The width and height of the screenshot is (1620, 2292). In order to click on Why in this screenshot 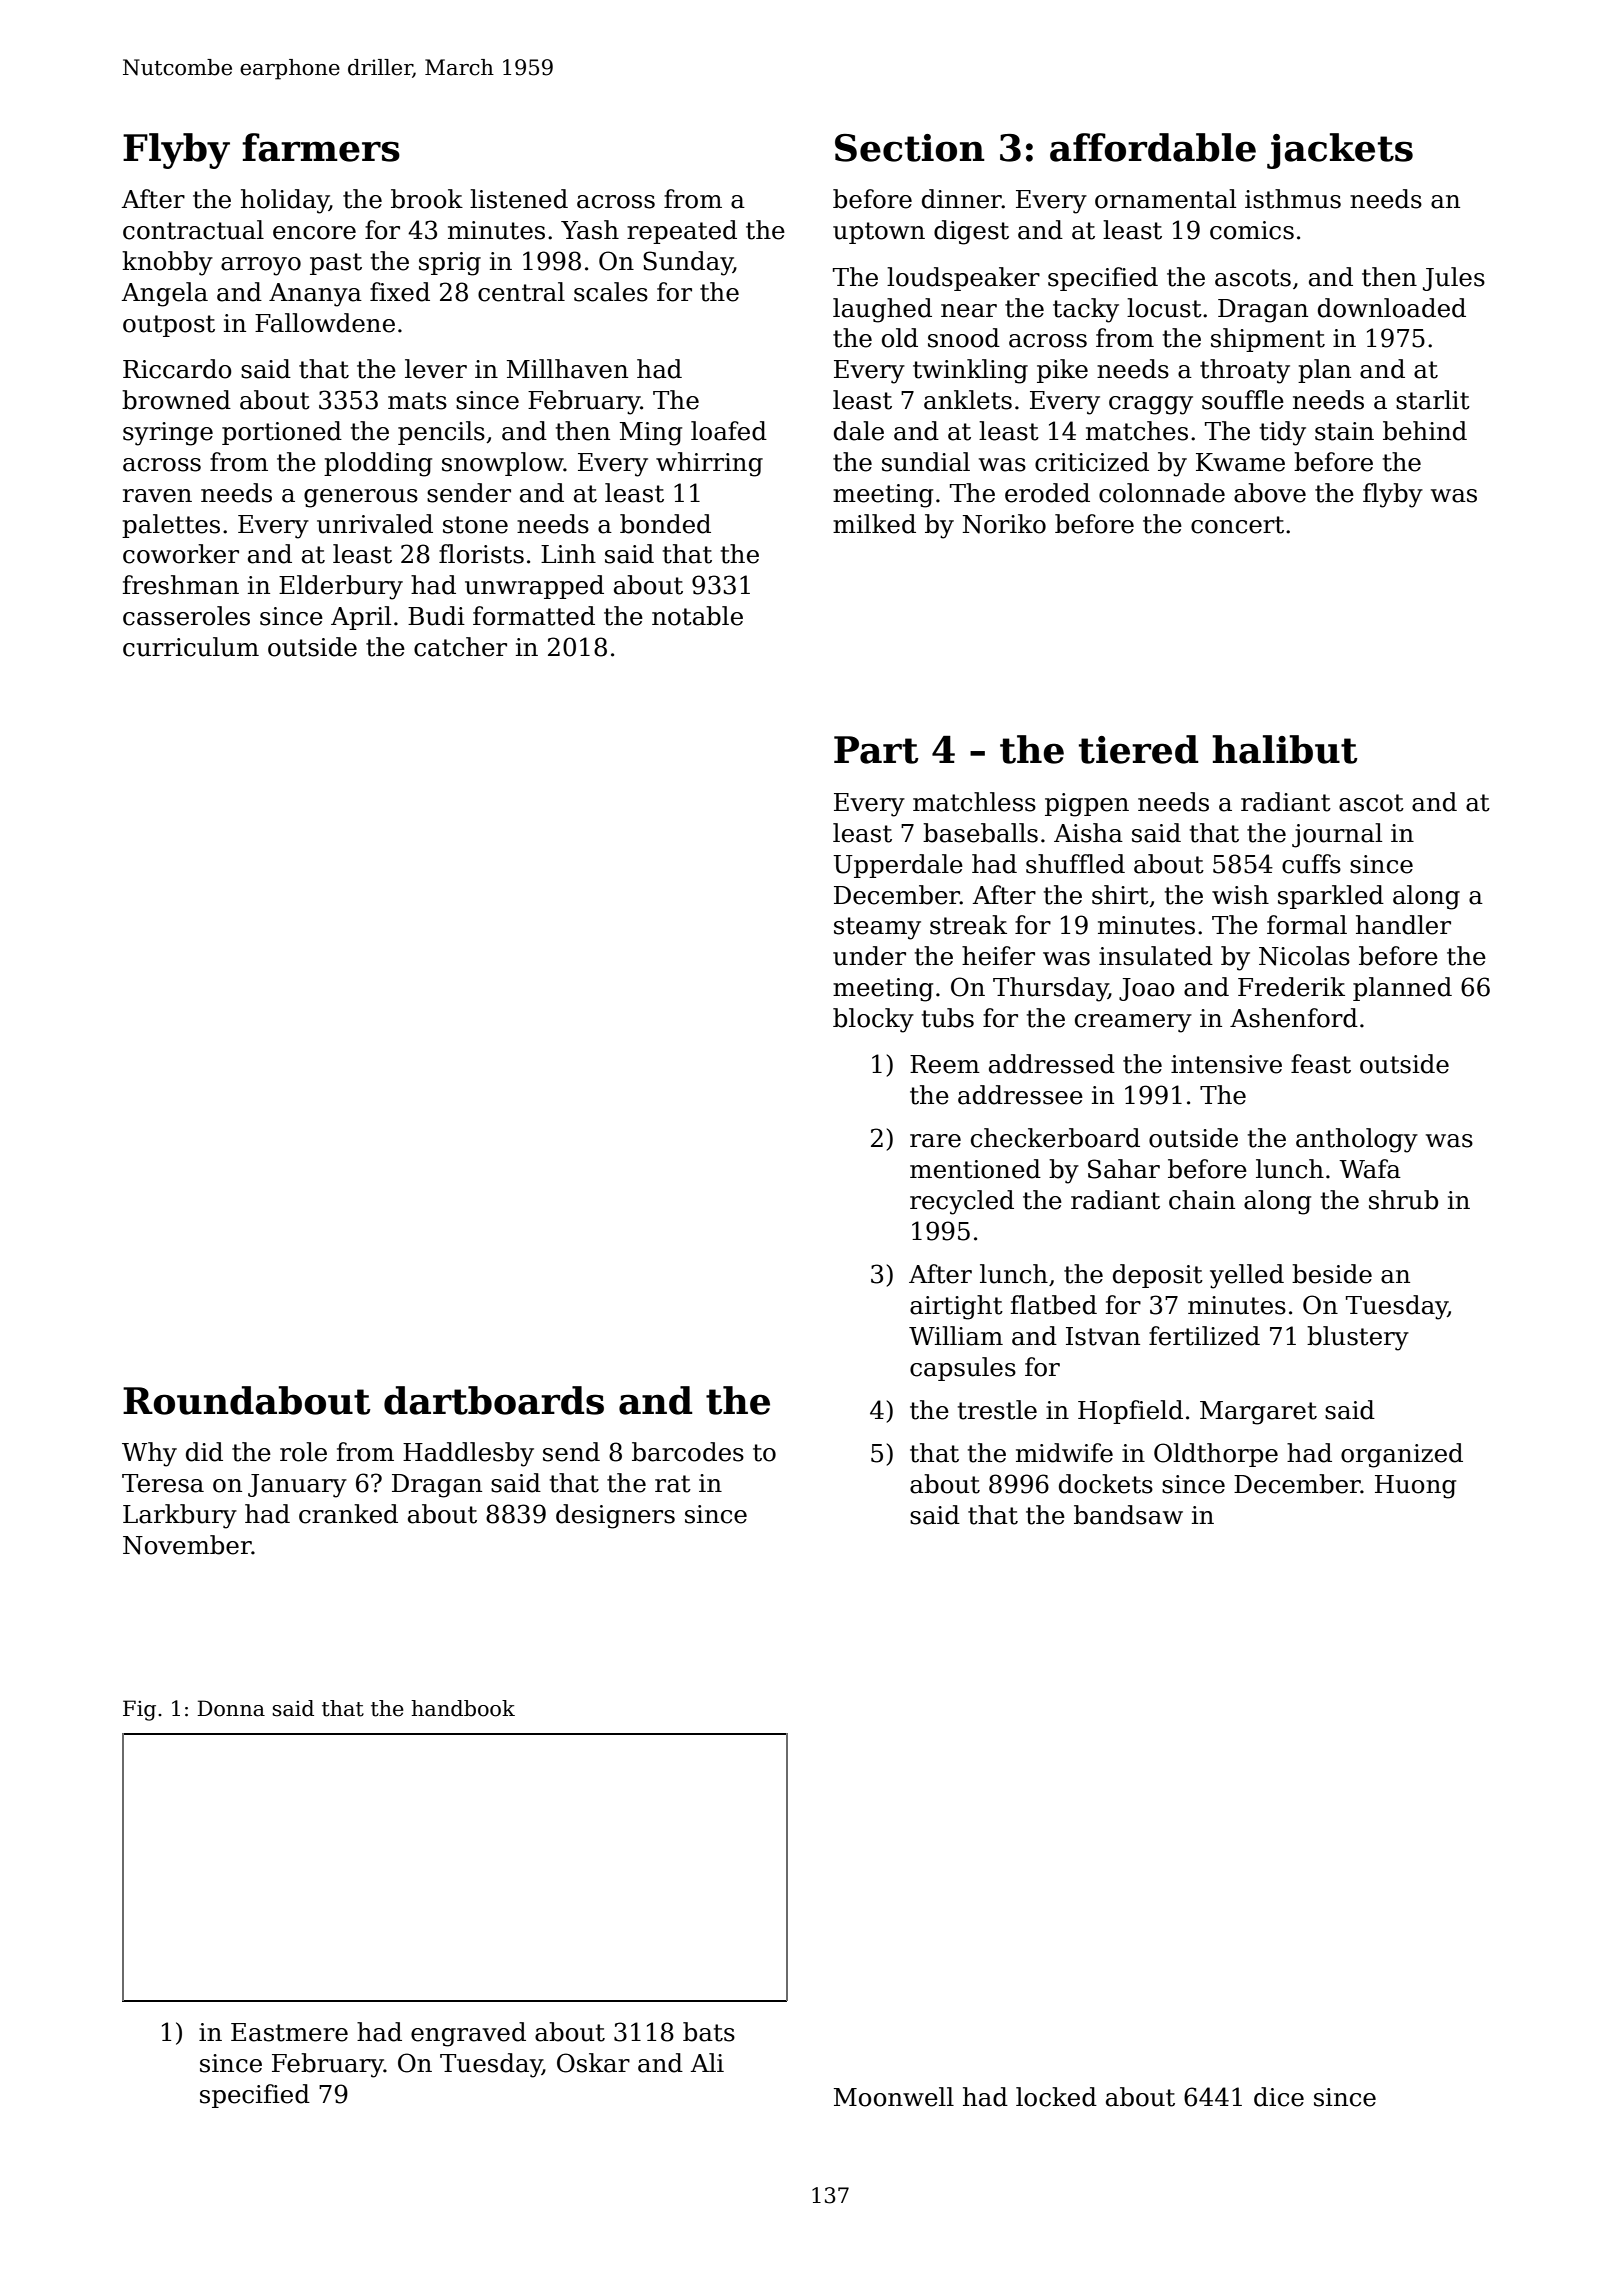, I will do `click(149, 1454)`.
